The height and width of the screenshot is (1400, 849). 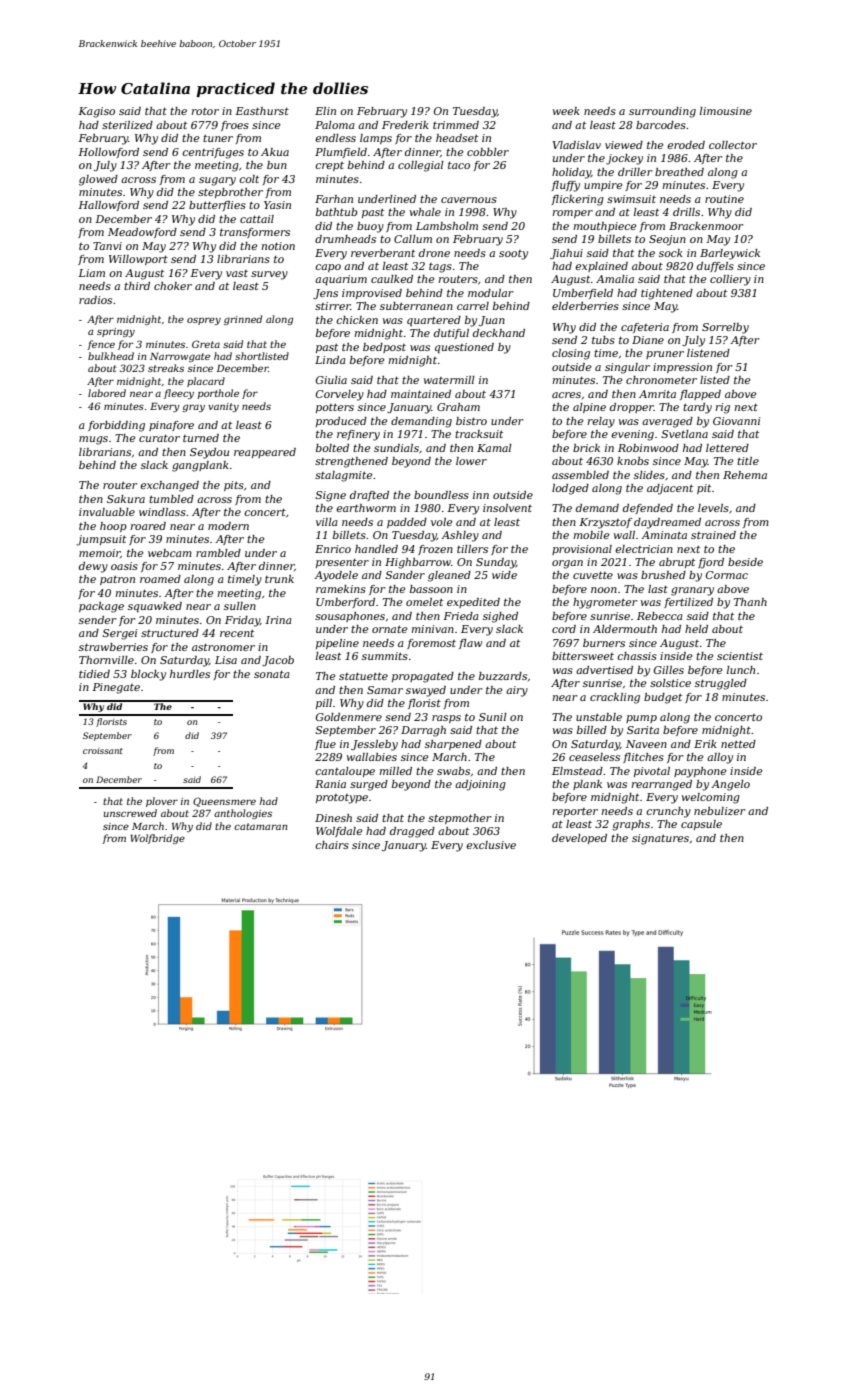 I want to click on flue, so click(x=325, y=745).
